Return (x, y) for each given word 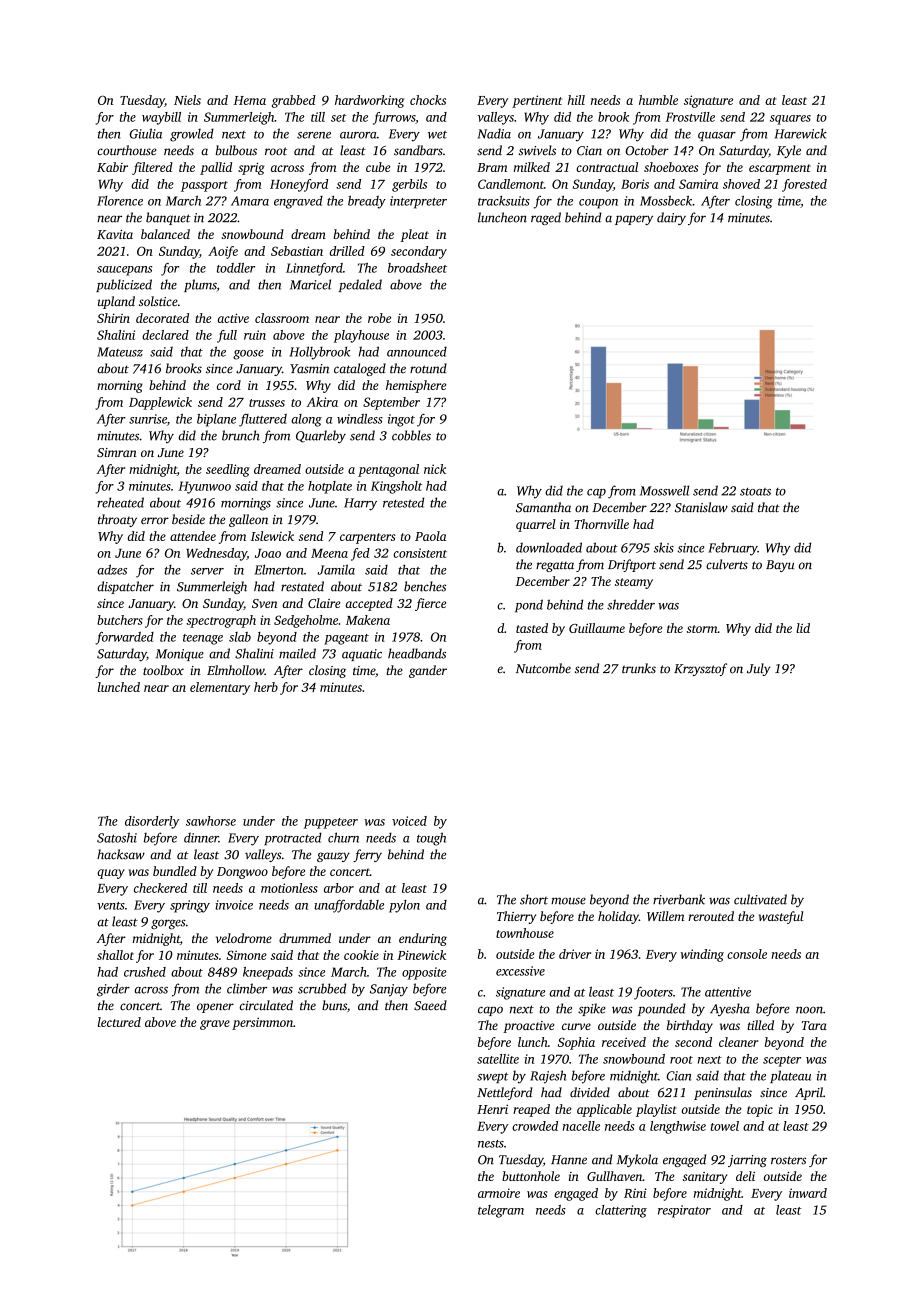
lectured (119, 1022)
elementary (220, 688)
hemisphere (416, 386)
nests (491, 1144)
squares (790, 120)
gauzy (333, 857)
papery (634, 220)
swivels (537, 150)
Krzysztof (700, 669)
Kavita (115, 234)
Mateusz (120, 352)
